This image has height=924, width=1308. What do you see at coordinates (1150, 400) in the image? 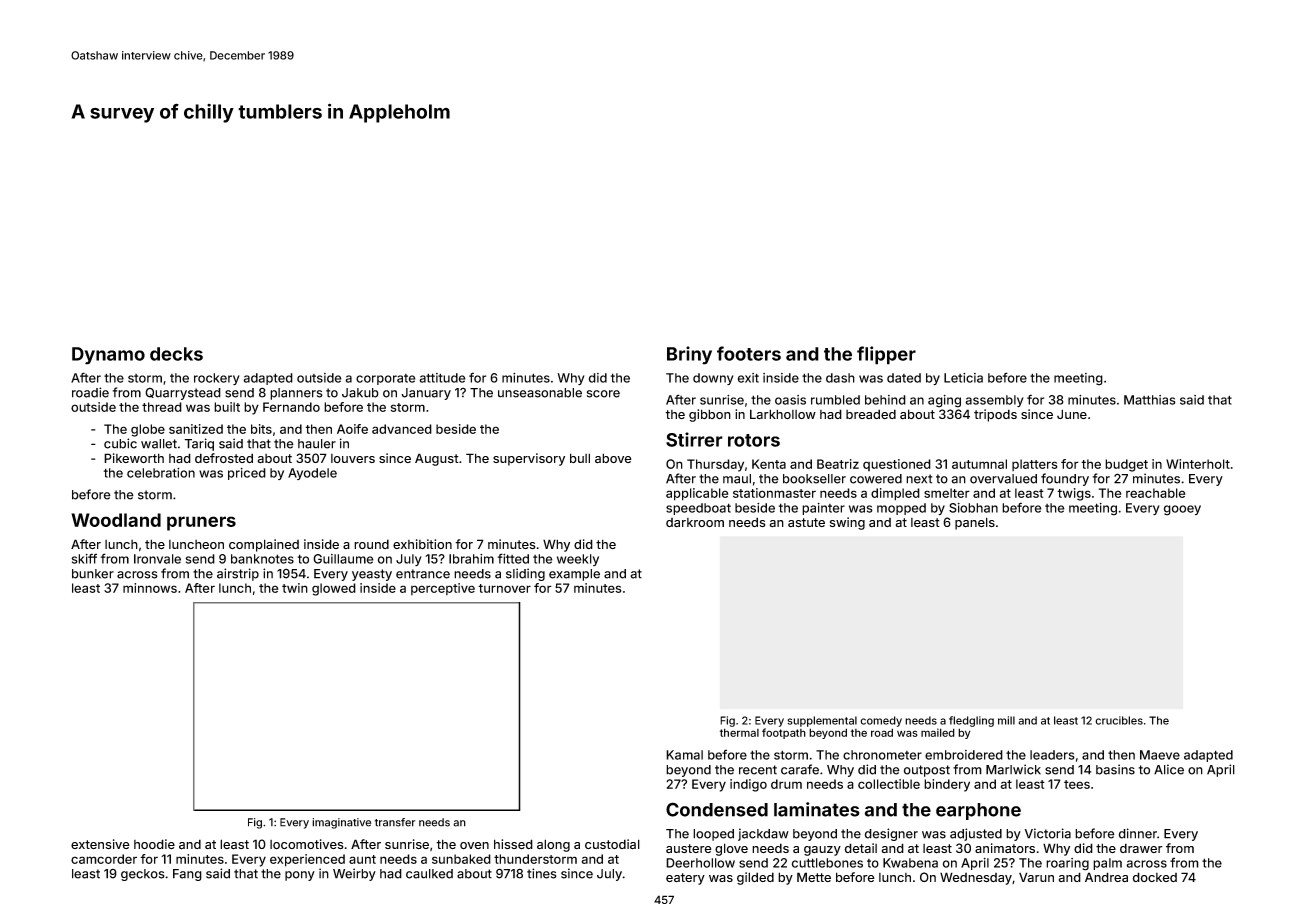
I see `Matthias` at bounding box center [1150, 400].
